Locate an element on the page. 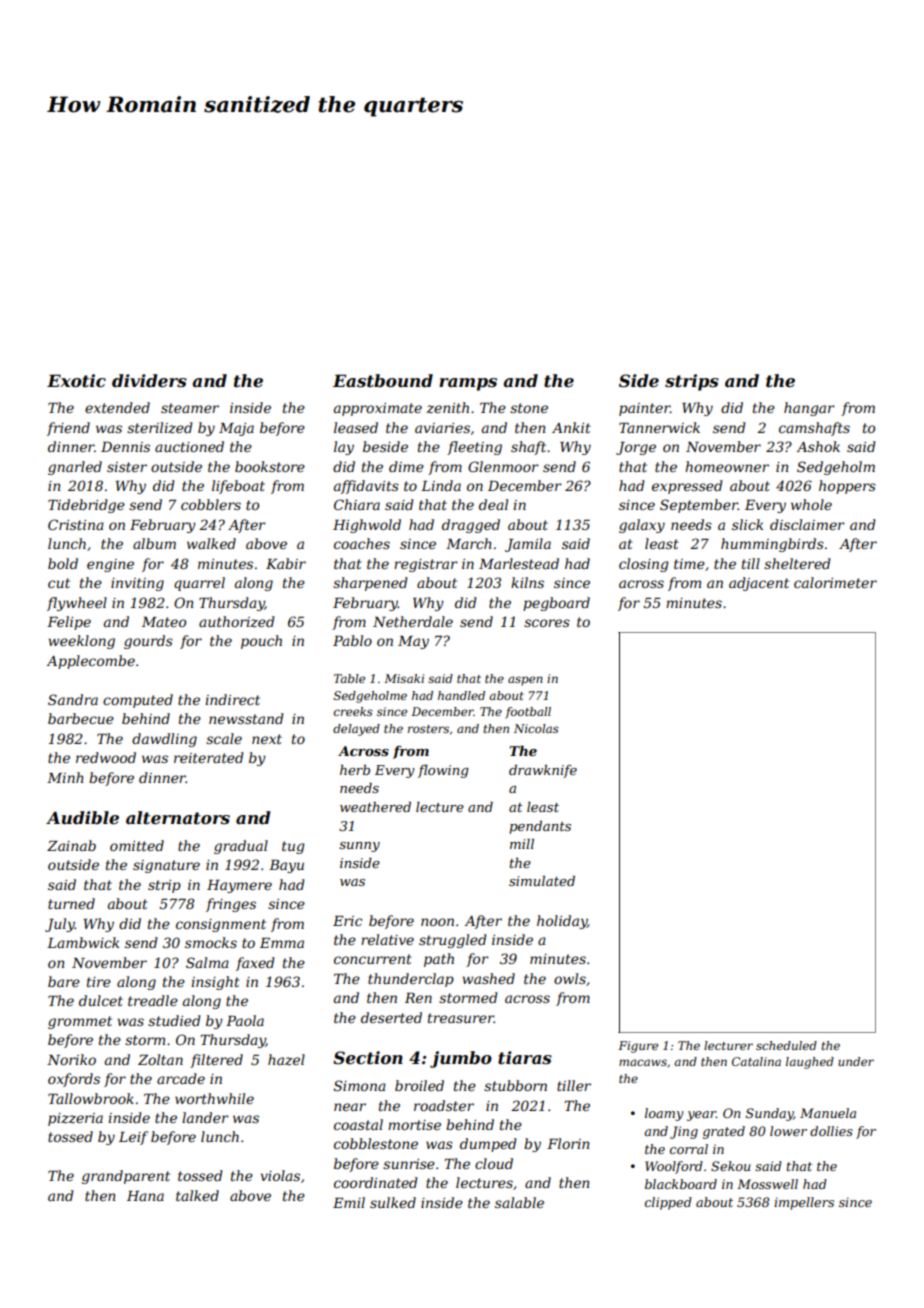 This image has width=924, height=1308. pouch is located at coordinates (261, 642).
